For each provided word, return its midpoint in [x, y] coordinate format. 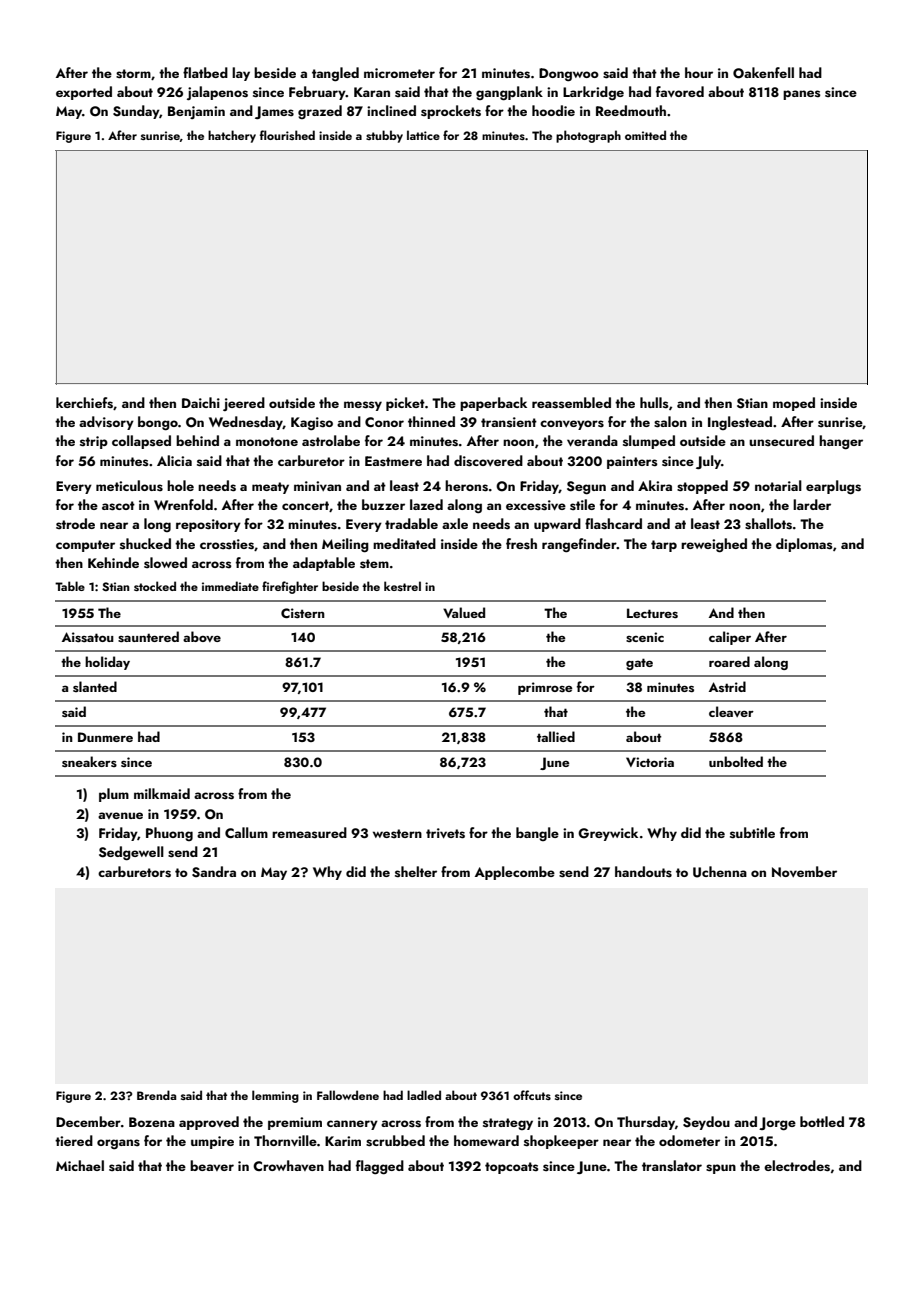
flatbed [205, 72]
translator [672, 1166]
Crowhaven [288, 1165]
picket [405, 404]
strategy [508, 1124]
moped [794, 404]
